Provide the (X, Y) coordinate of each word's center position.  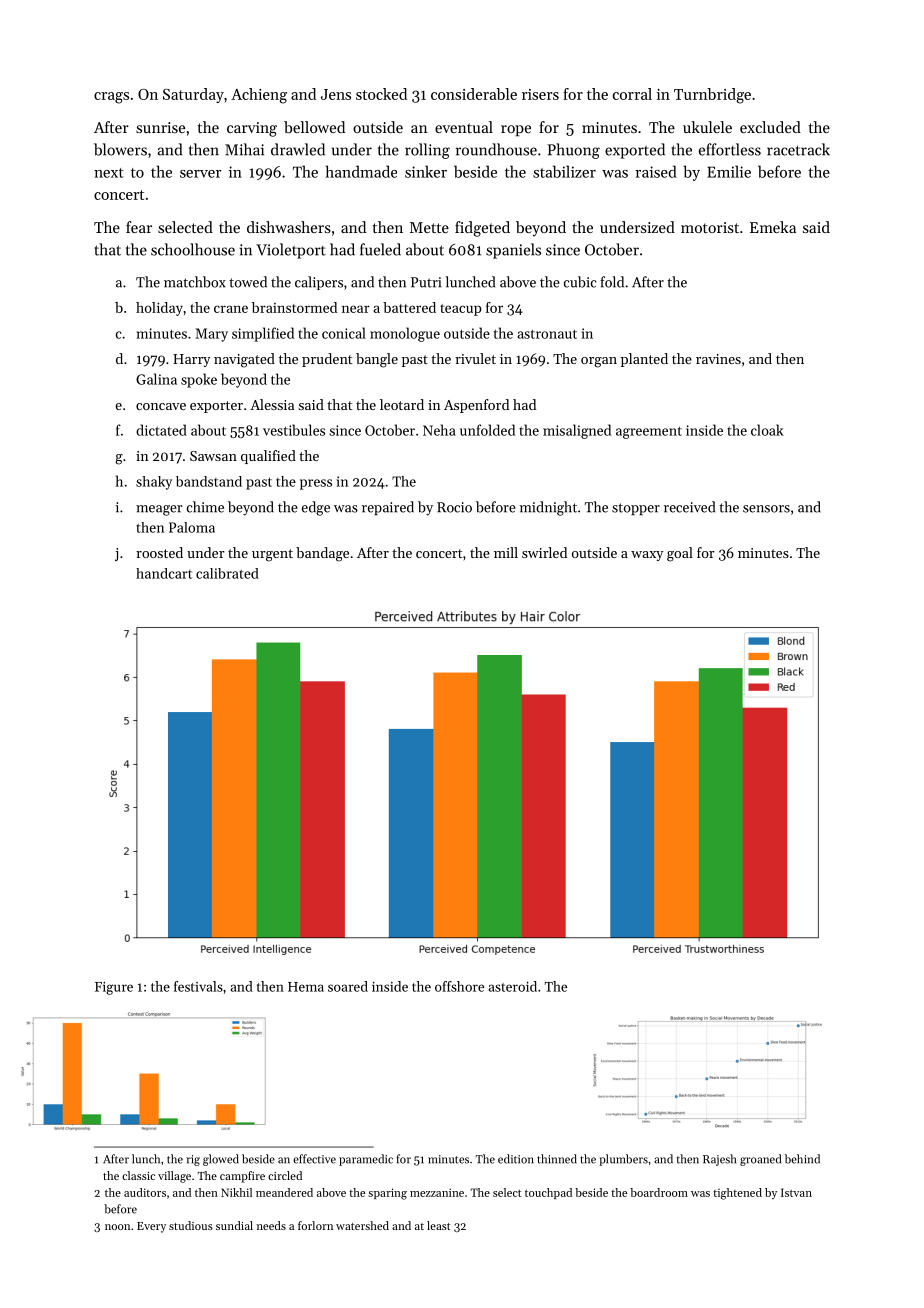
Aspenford (476, 406)
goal (680, 554)
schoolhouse (193, 249)
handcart (164, 573)
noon (117, 1227)
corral (632, 94)
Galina (156, 379)
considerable (474, 94)
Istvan (796, 1192)
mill (506, 552)
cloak (767, 430)
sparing (387, 1194)
